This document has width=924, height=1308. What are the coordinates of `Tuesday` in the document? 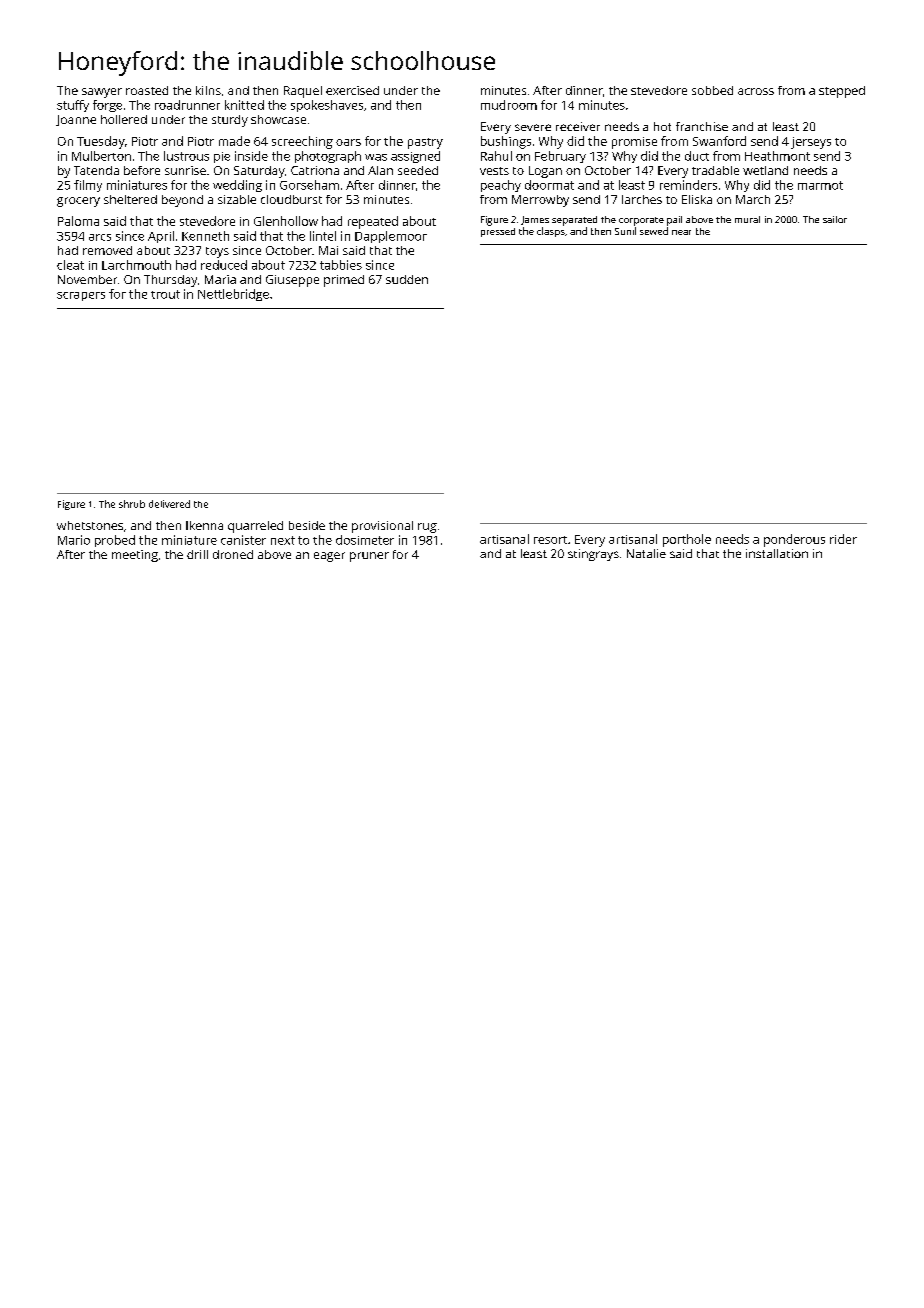 It's located at (101, 142).
